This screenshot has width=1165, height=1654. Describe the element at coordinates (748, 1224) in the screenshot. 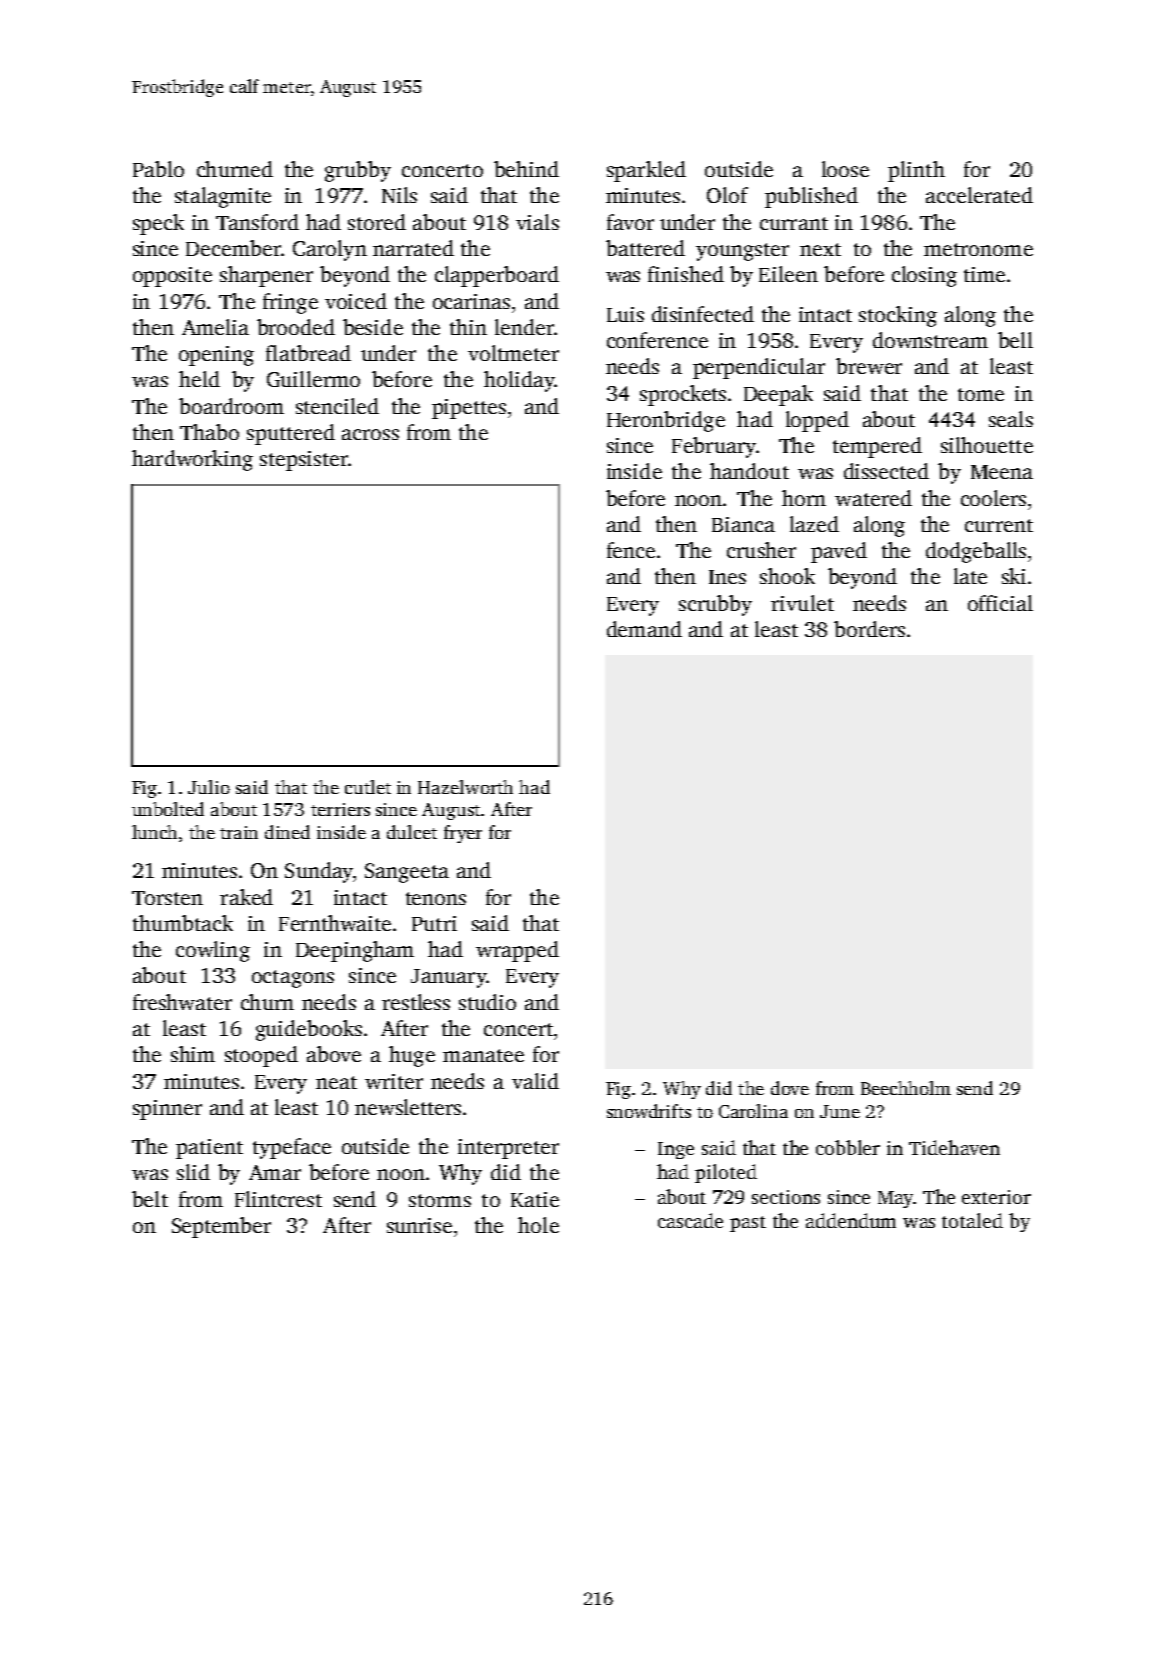

I see `past` at that location.
